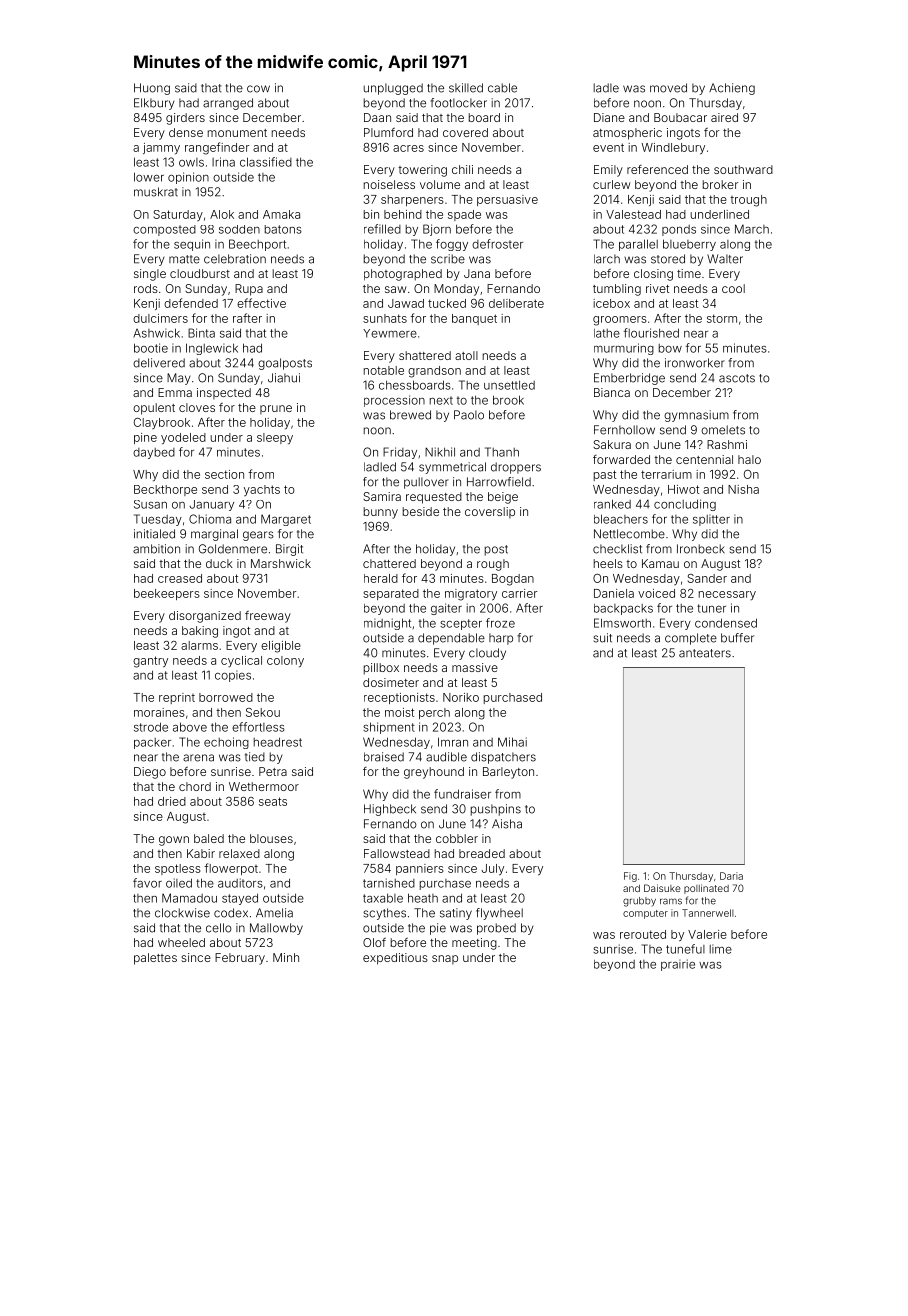  I want to click on February, so click(240, 959).
